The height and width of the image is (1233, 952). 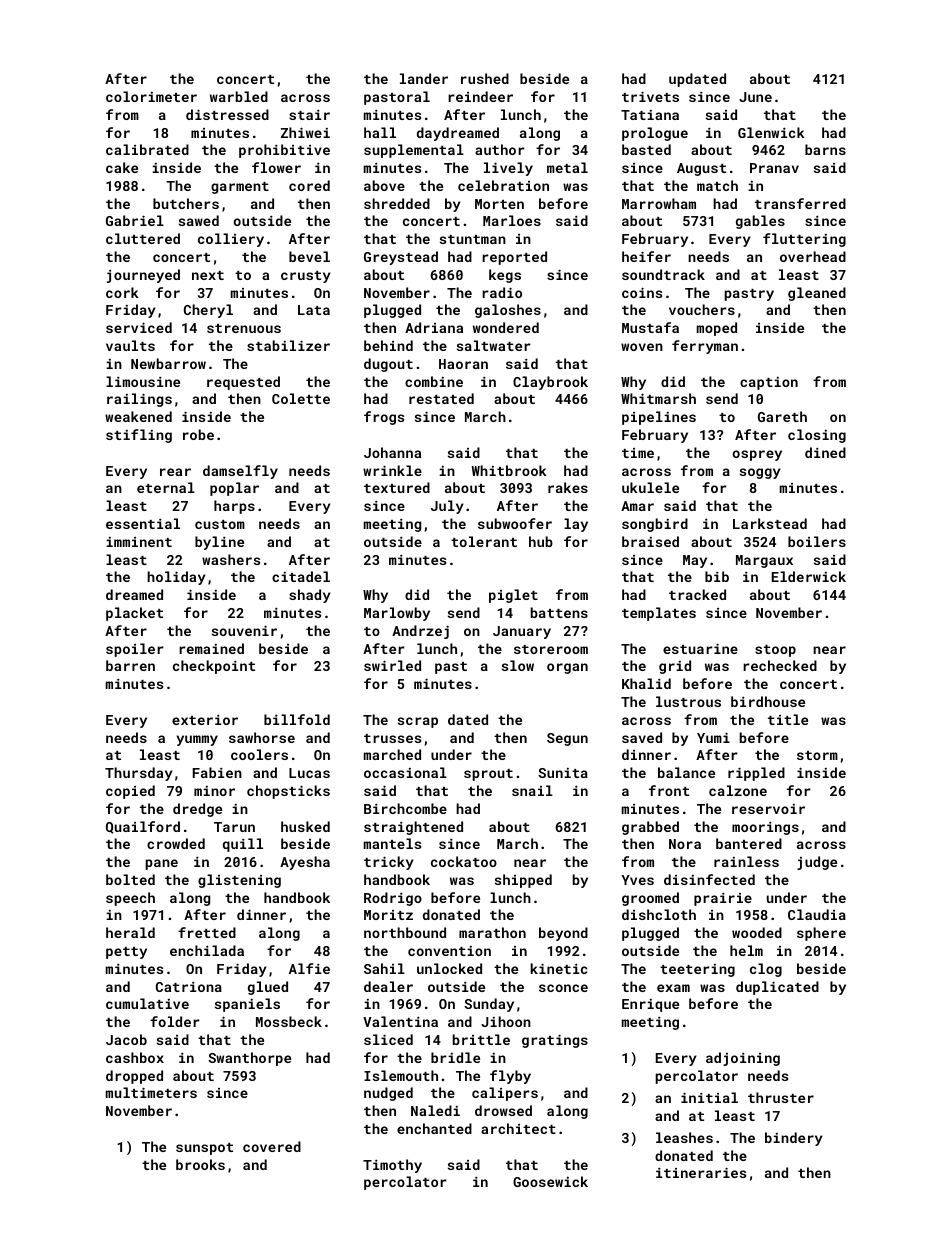 I want to click on barren, so click(x=130, y=665).
